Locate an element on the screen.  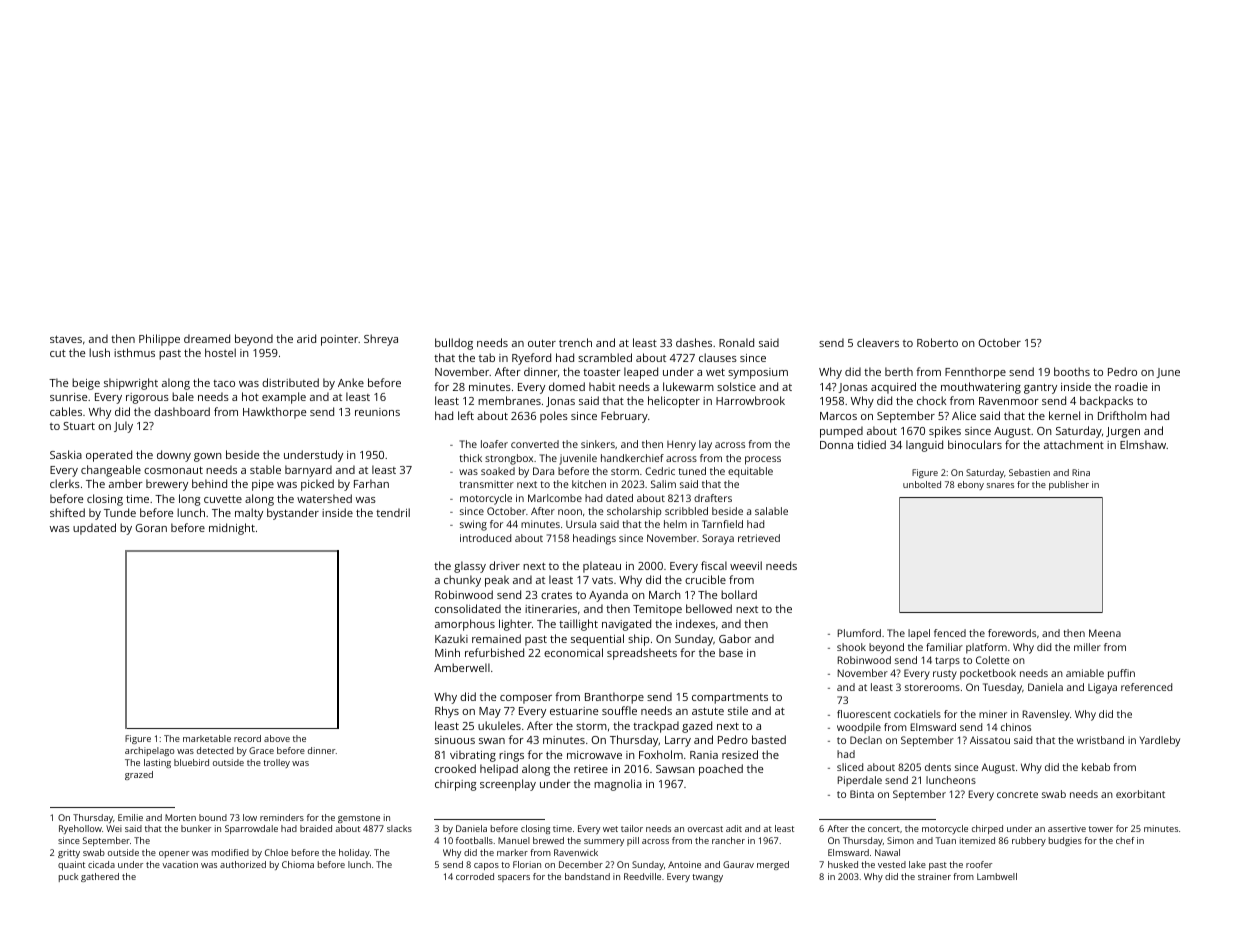
Colette is located at coordinates (993, 660).
